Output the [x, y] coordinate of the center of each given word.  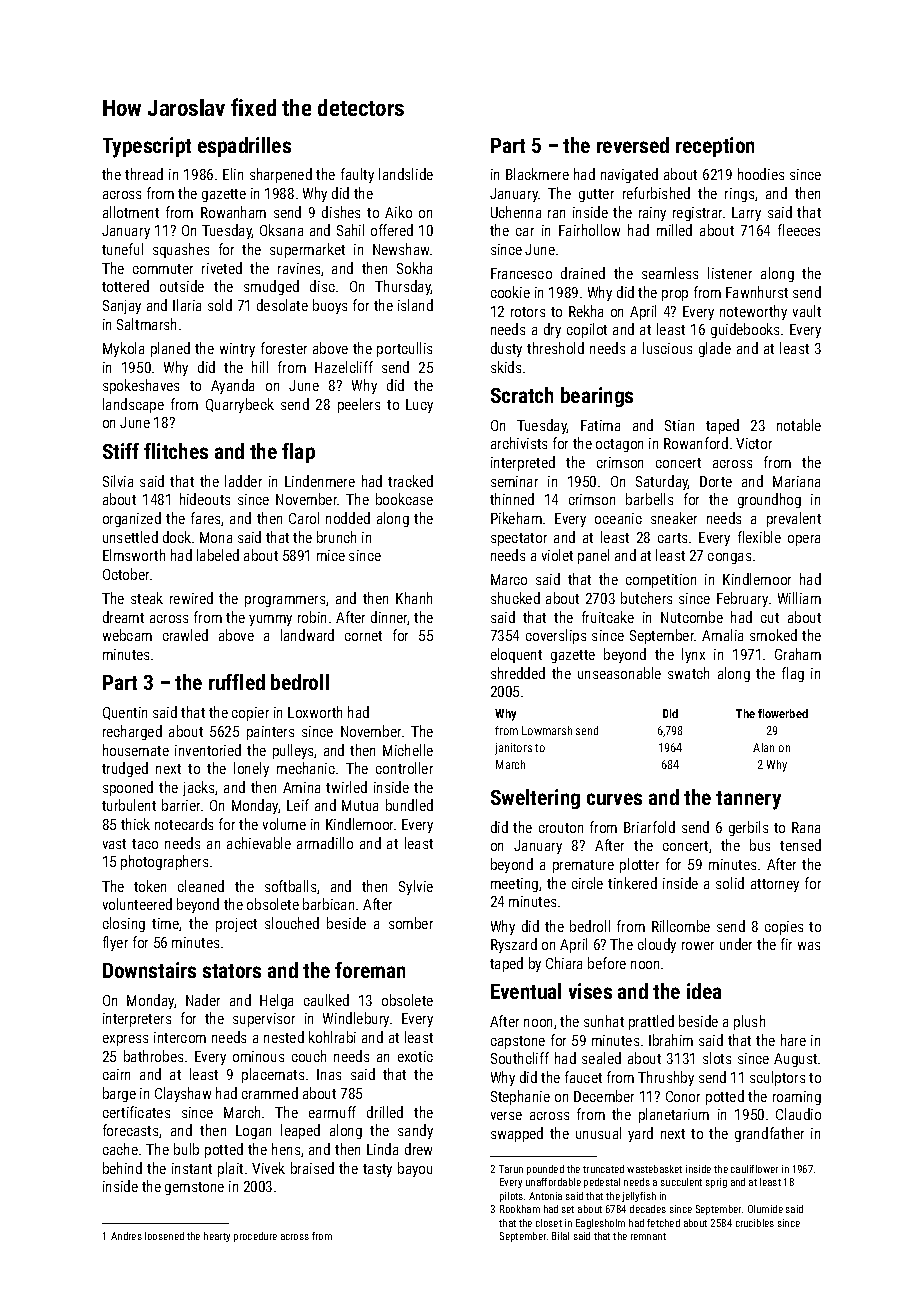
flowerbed [783, 713]
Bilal [560, 1236]
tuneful [122, 249]
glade [715, 349]
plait [230, 1169]
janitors [513, 749]
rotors [528, 312]
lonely [251, 769]
